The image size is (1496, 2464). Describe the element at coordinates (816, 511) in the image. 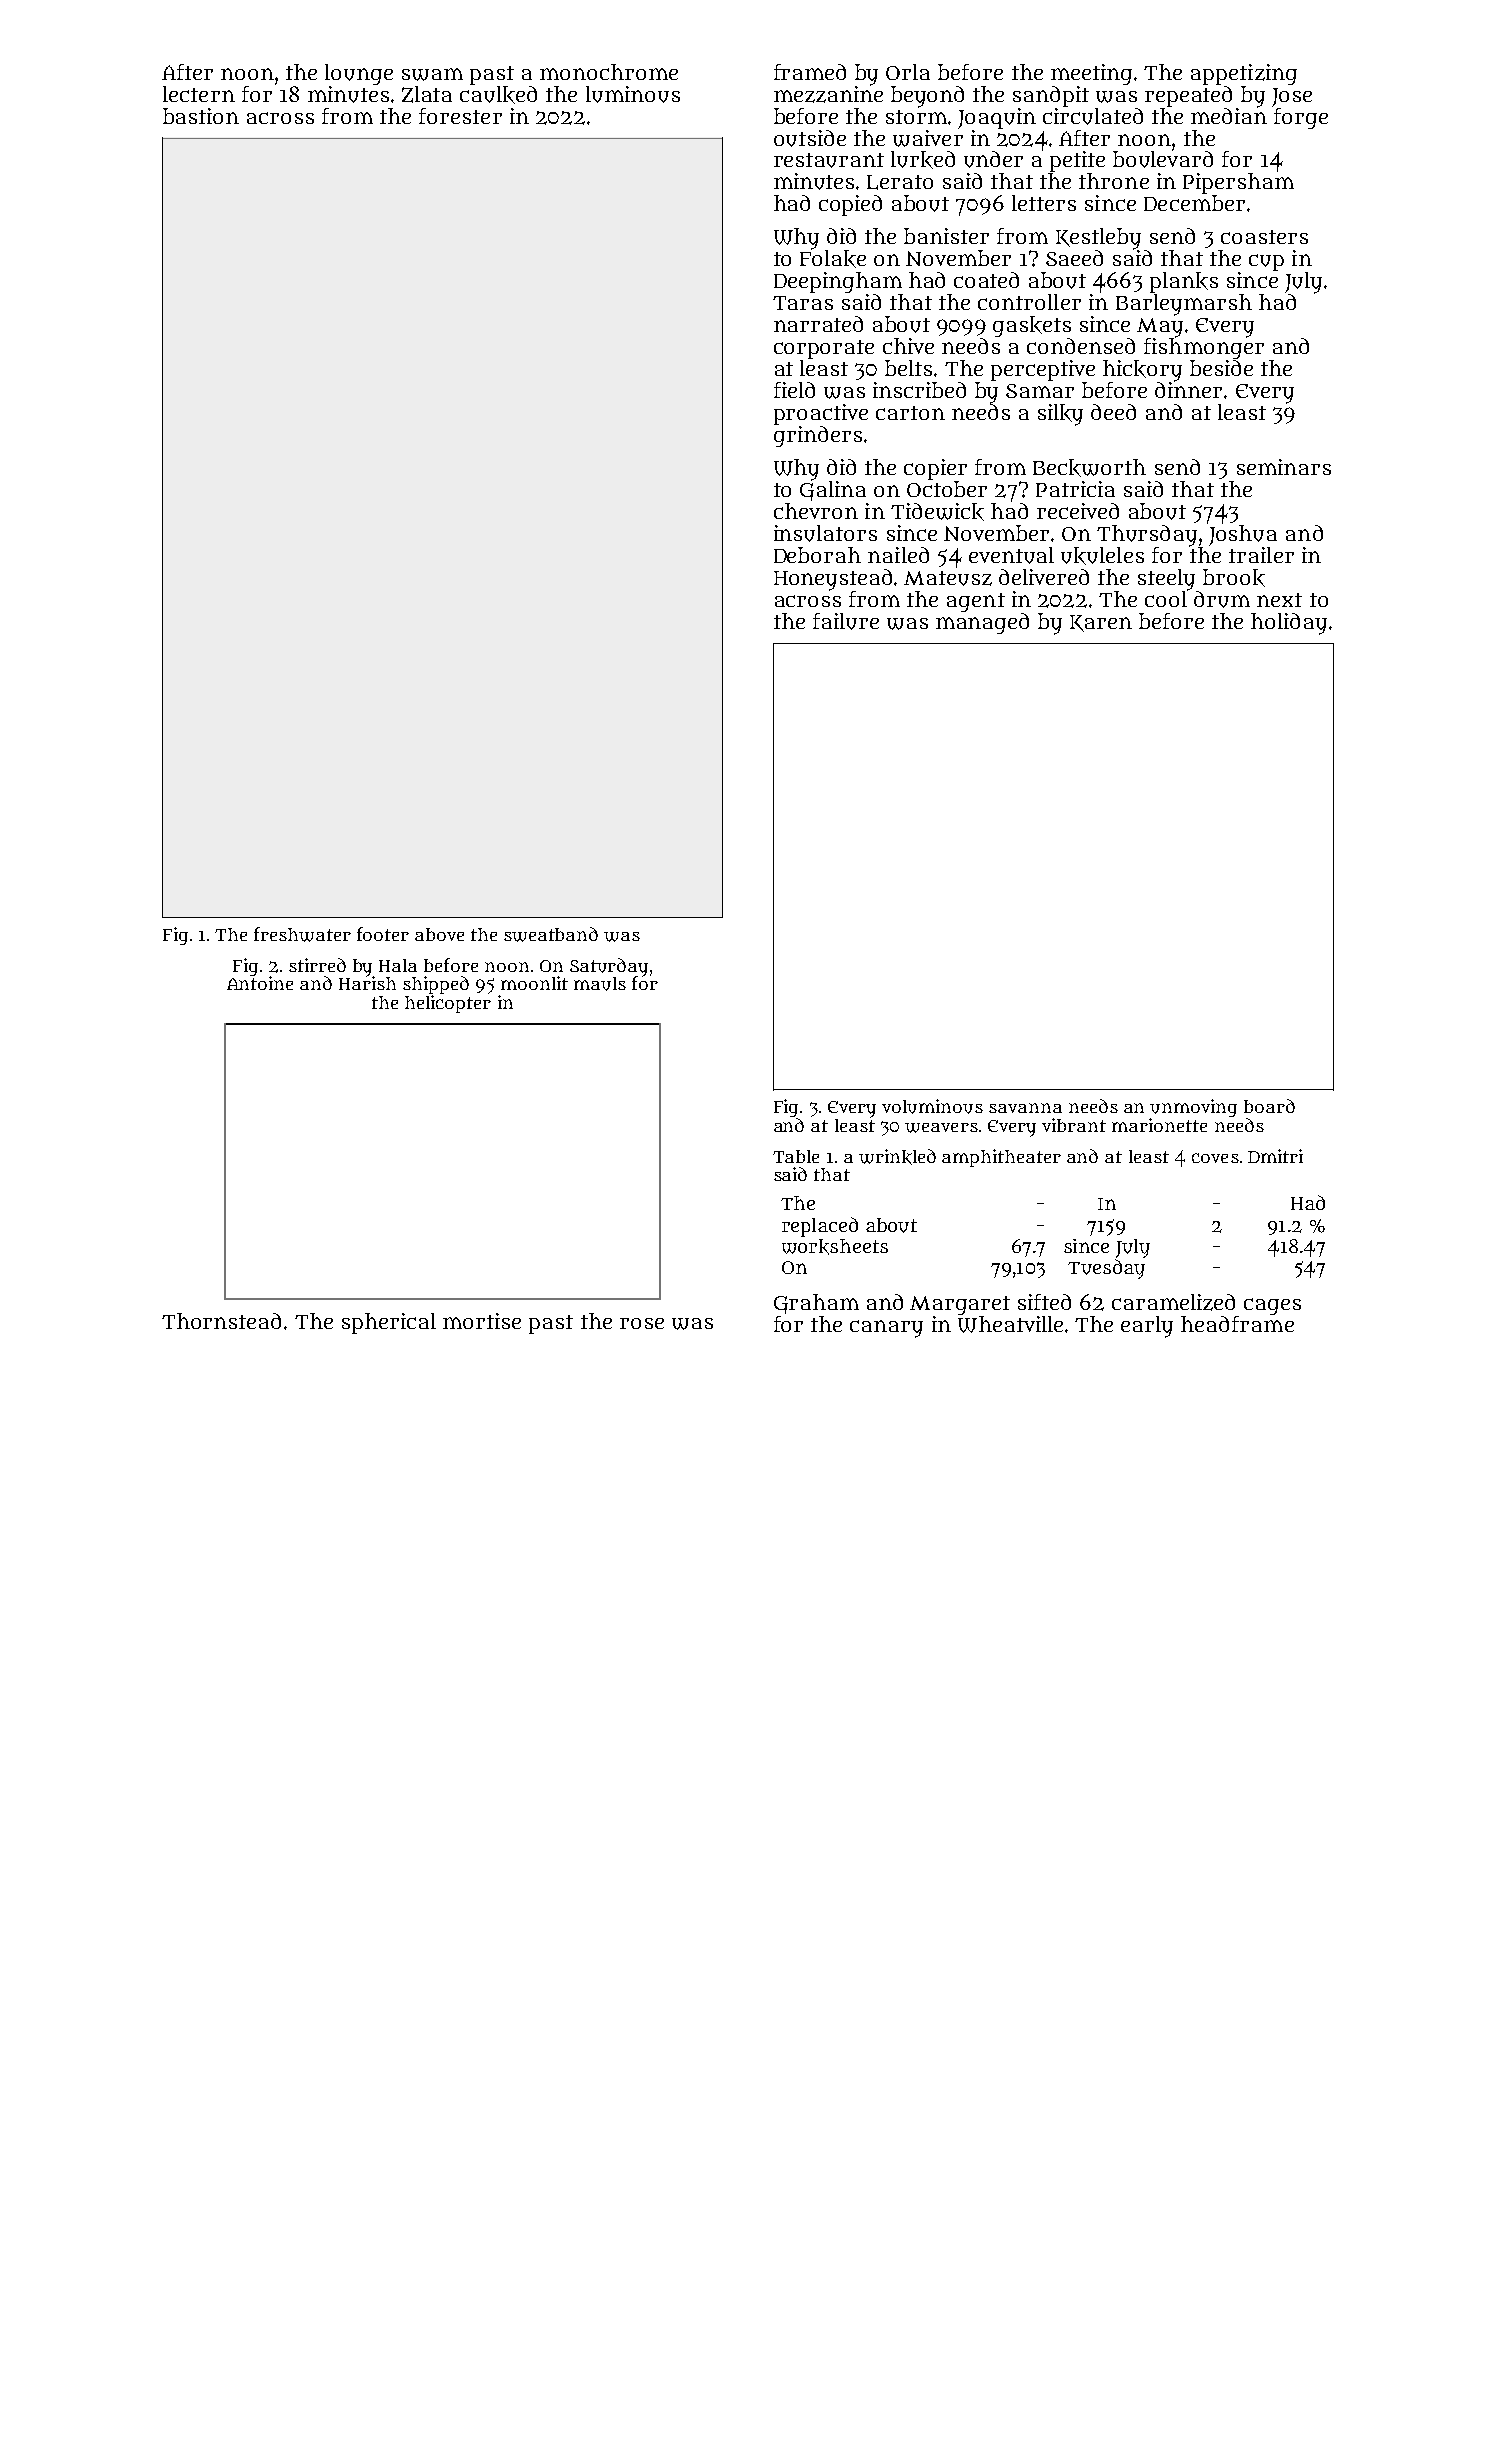

I see `chevron` at that location.
